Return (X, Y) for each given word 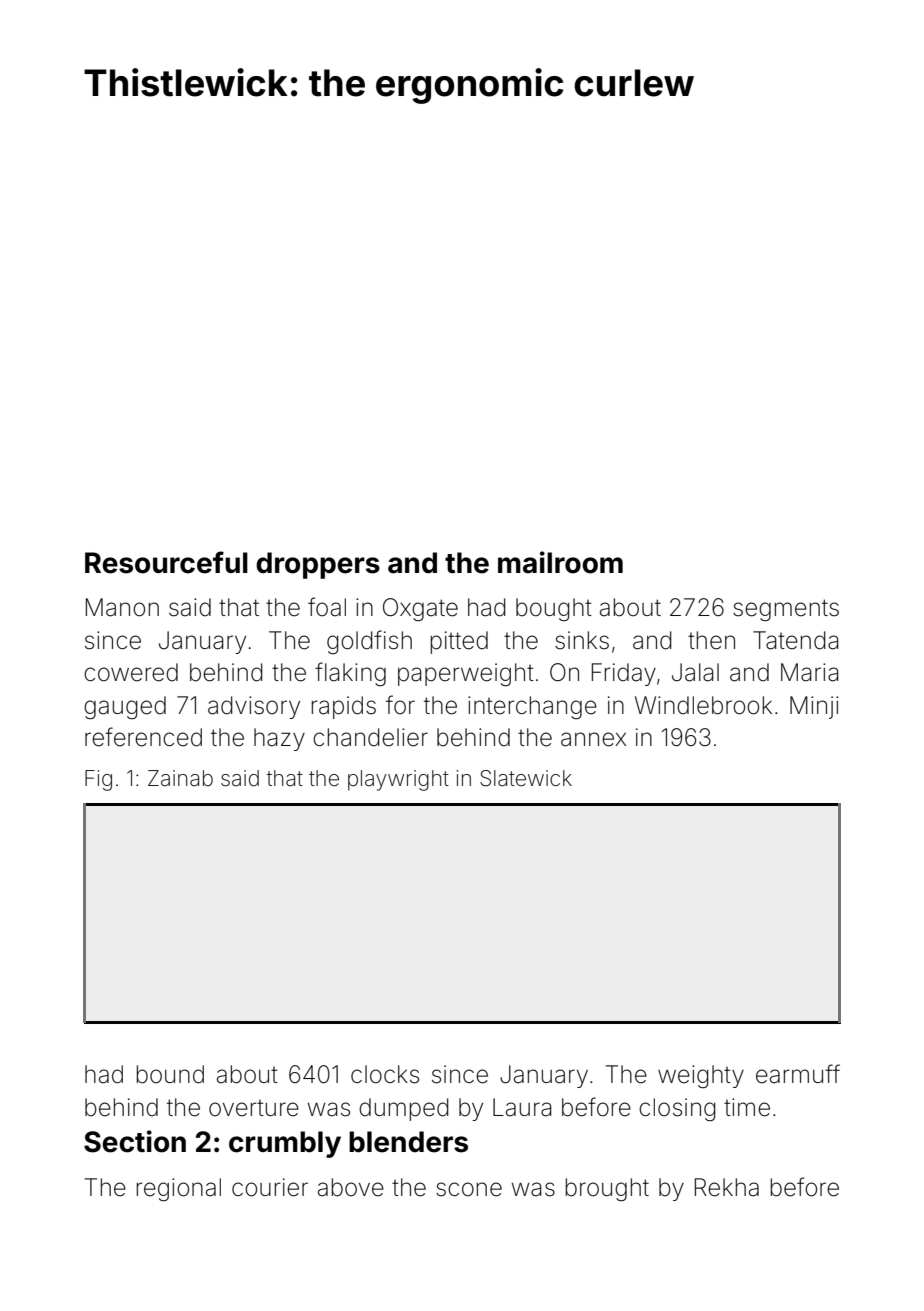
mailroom (560, 562)
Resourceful (166, 562)
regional (179, 1189)
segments (786, 610)
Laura (522, 1107)
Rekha (727, 1187)
